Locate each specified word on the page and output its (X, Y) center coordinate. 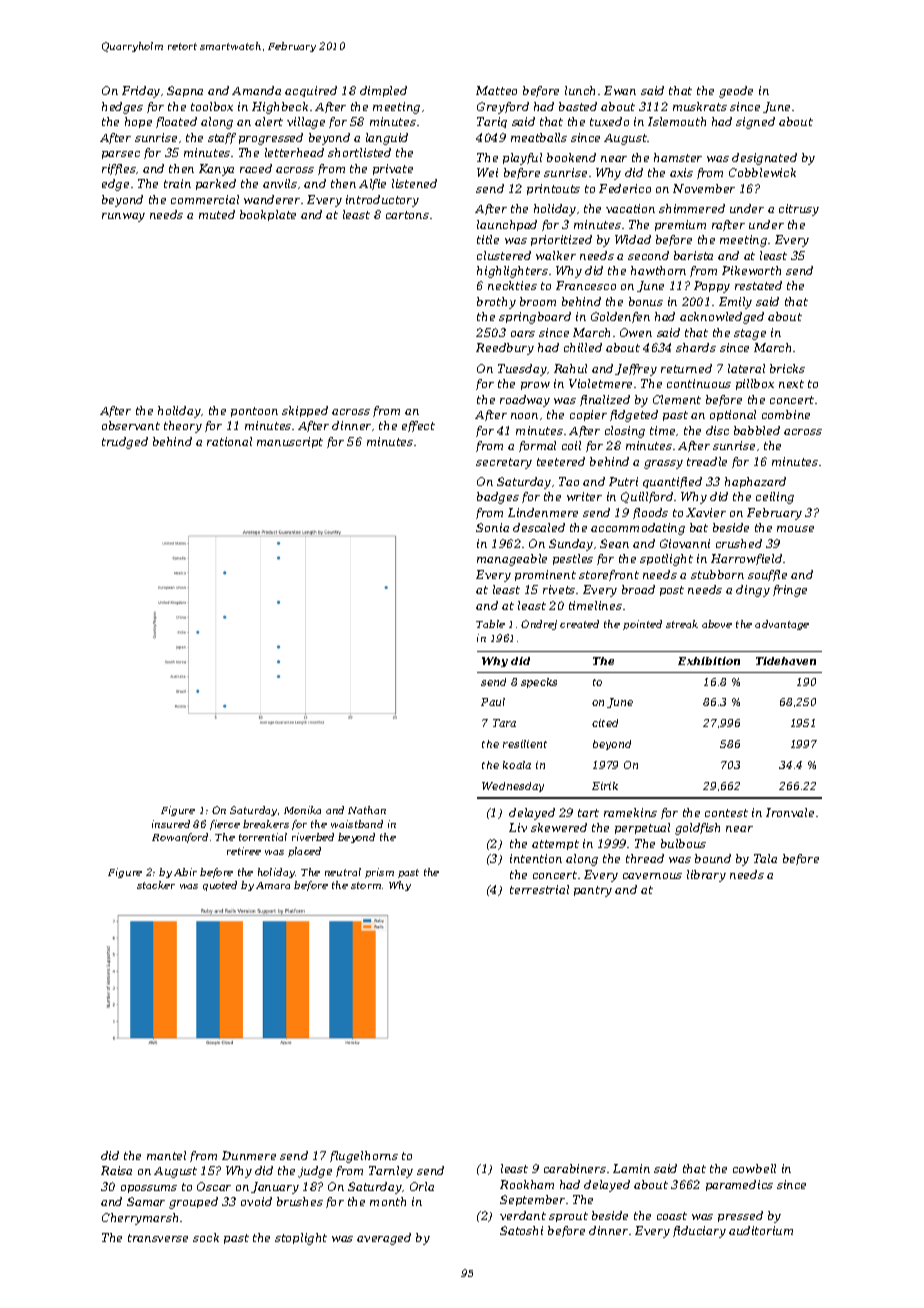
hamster (678, 157)
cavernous (652, 876)
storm (366, 885)
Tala (765, 858)
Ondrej (539, 625)
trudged (125, 443)
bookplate (268, 215)
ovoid (256, 1201)
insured (171, 824)
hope (138, 122)
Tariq (492, 122)
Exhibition (709, 661)
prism (379, 873)
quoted (220, 886)
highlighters (512, 272)
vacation (630, 208)
